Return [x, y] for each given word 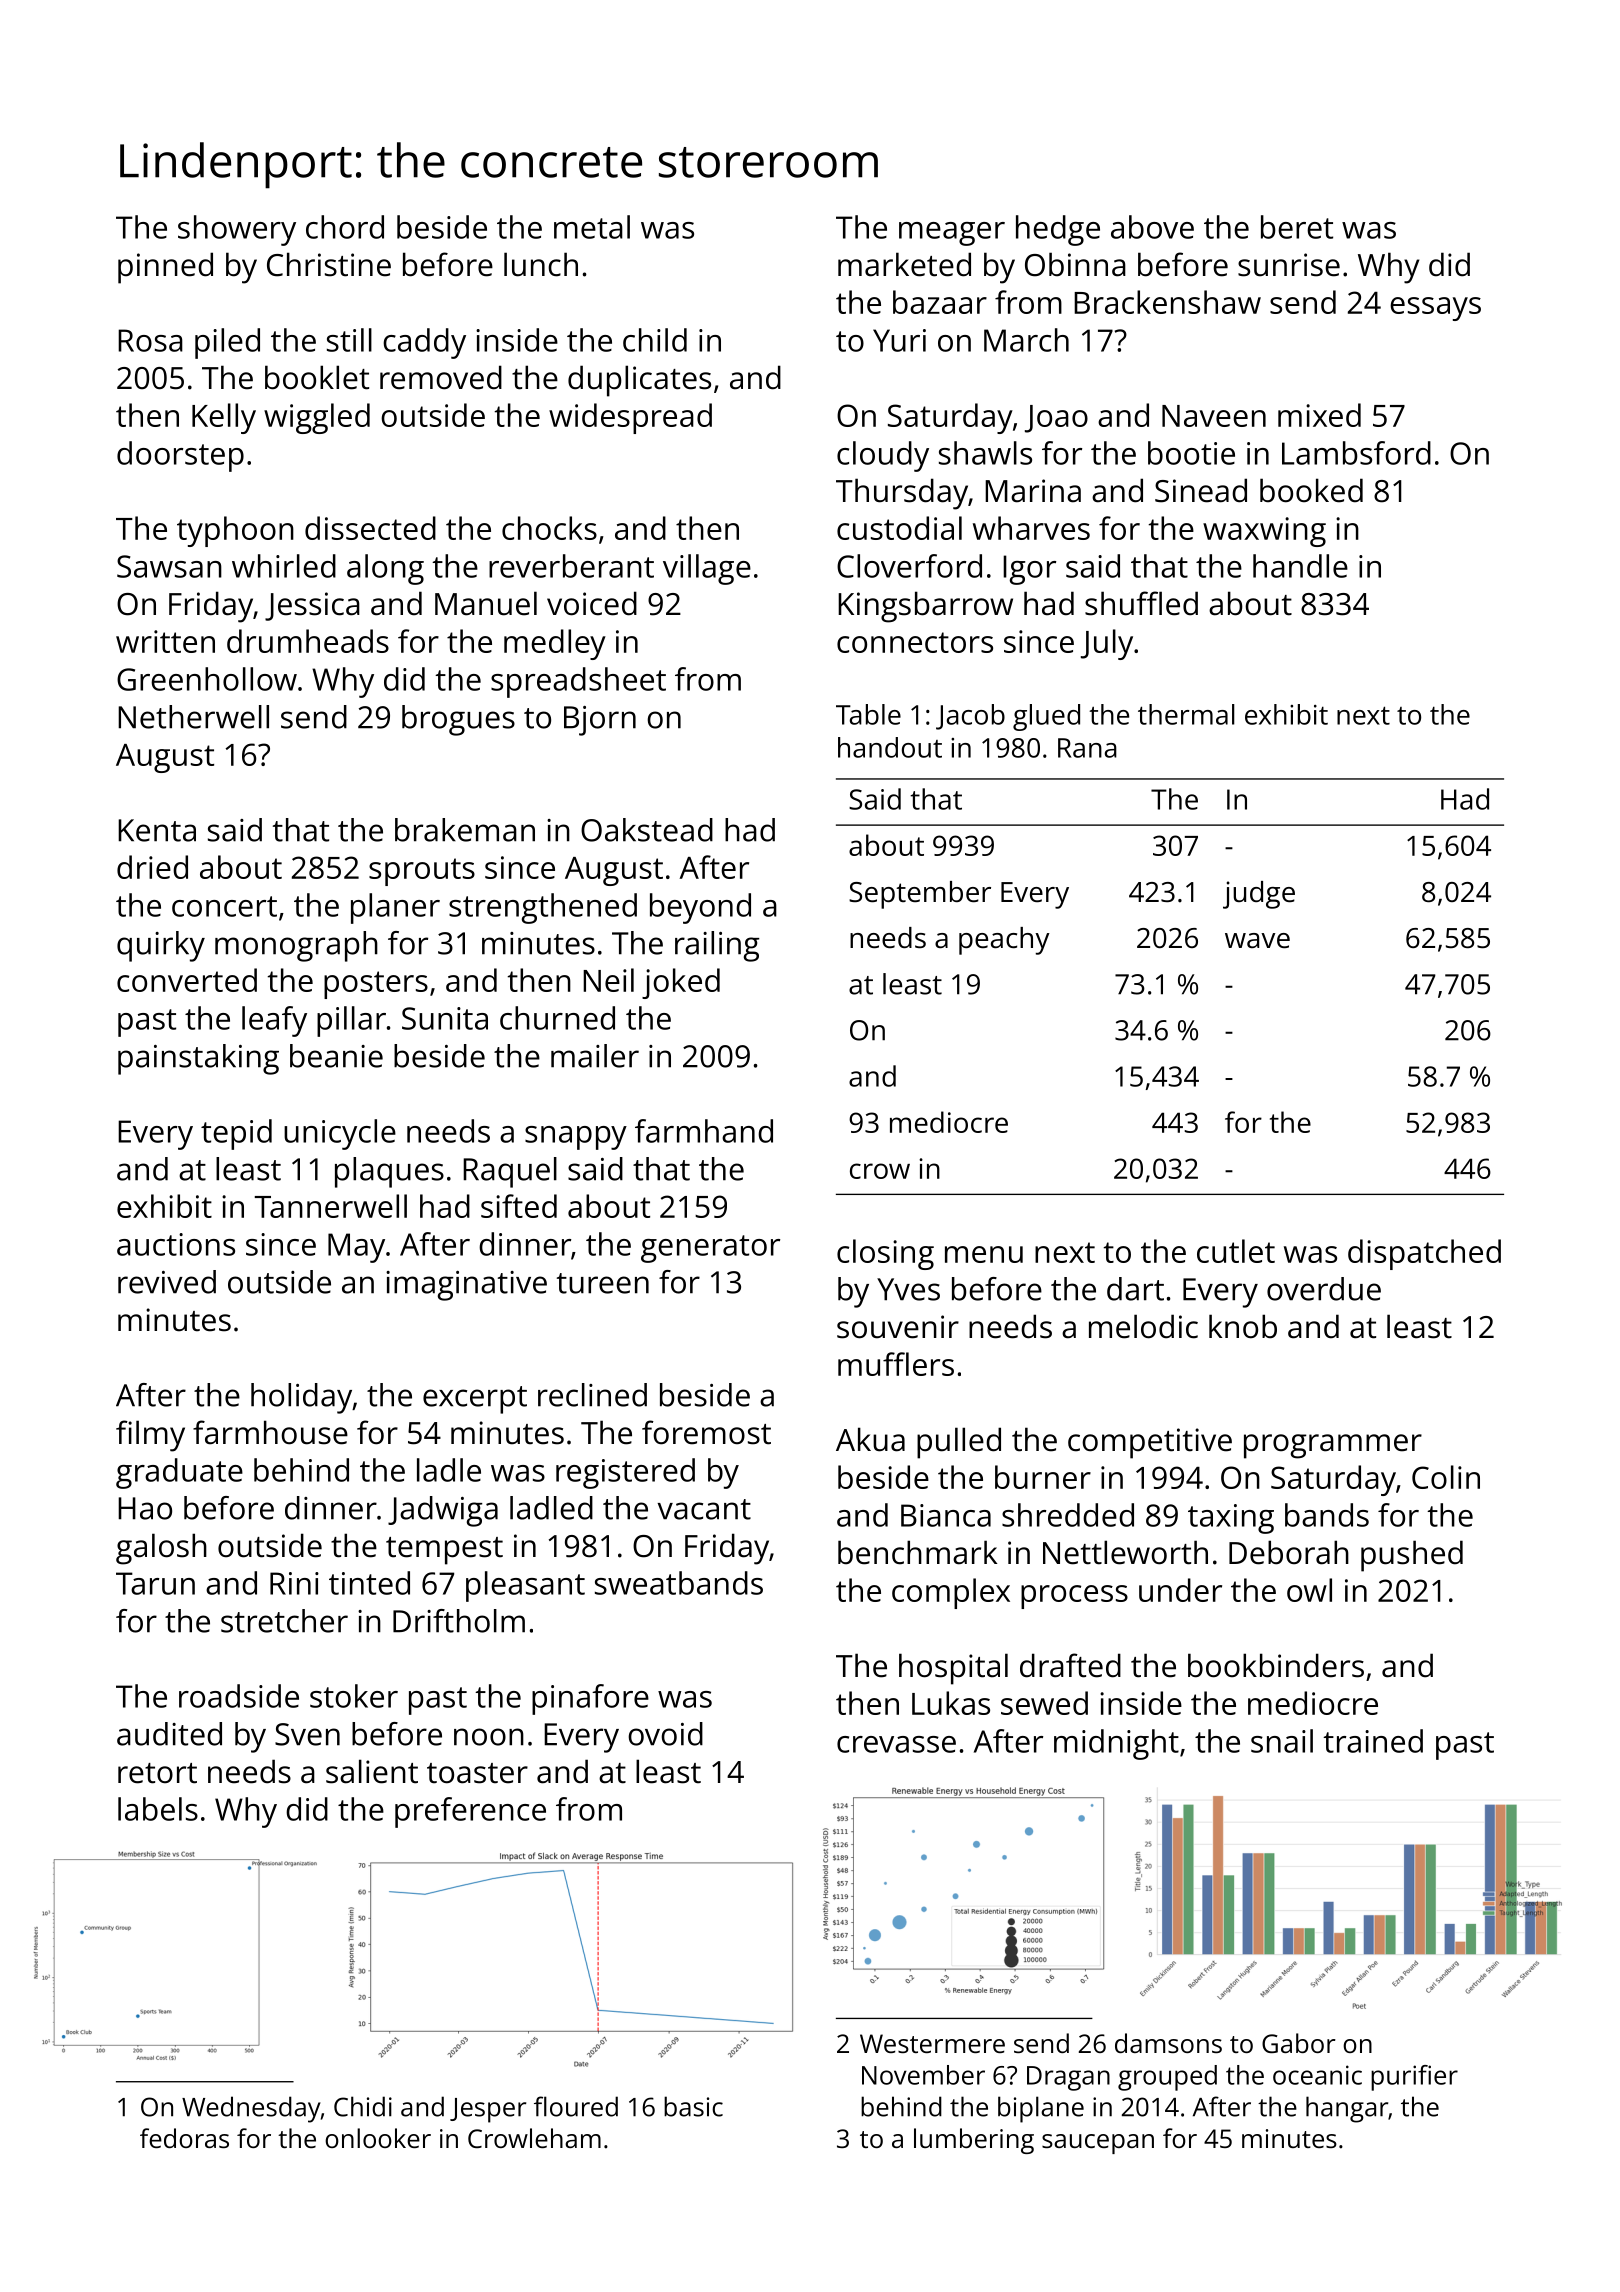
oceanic [1317, 2075]
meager [952, 234]
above [1152, 227]
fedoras [184, 2138]
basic [693, 2106]
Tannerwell [331, 1206]
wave [1257, 941]
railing [717, 946]
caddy [424, 343]
